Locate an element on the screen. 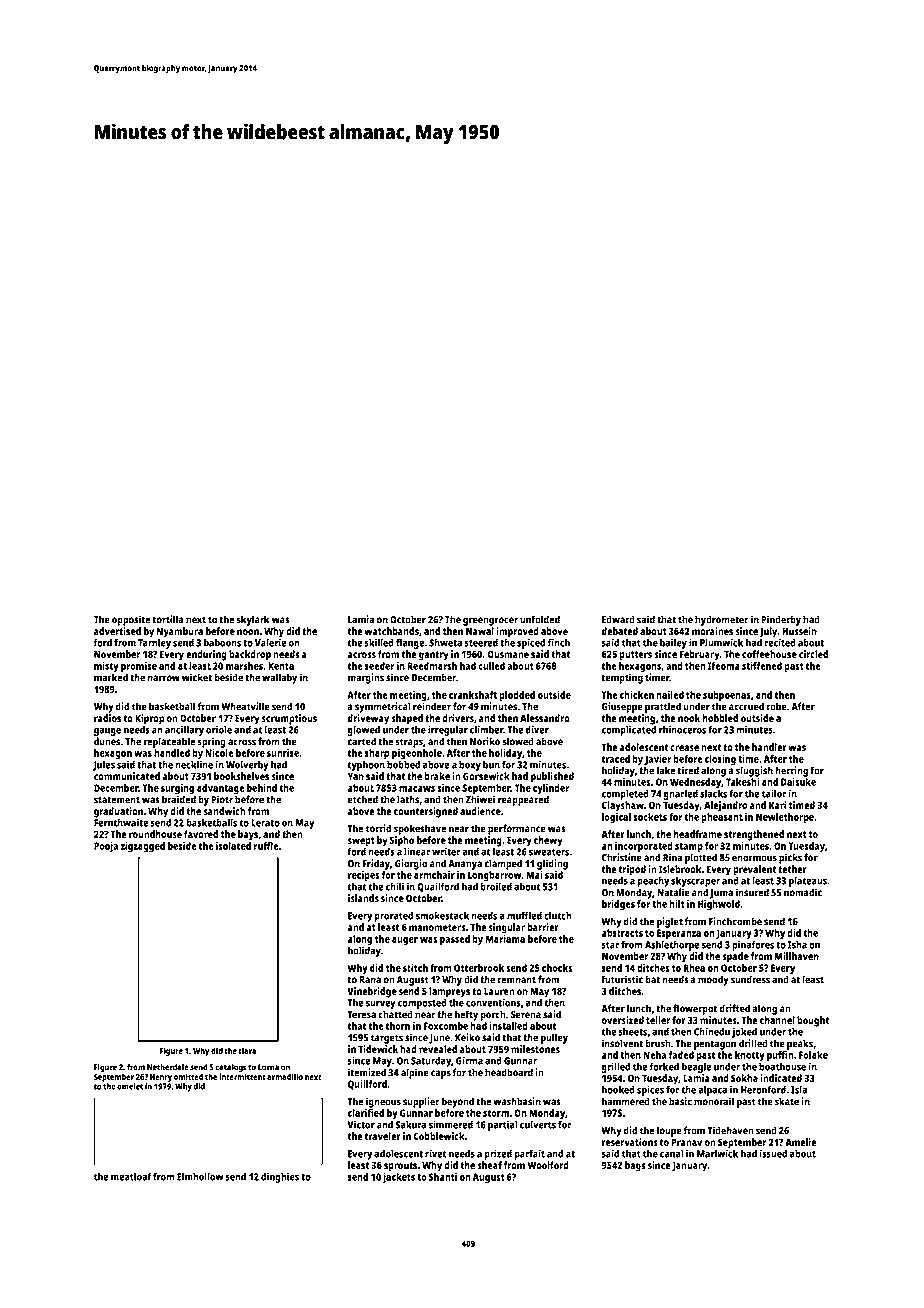  spiced is located at coordinates (531, 643).
